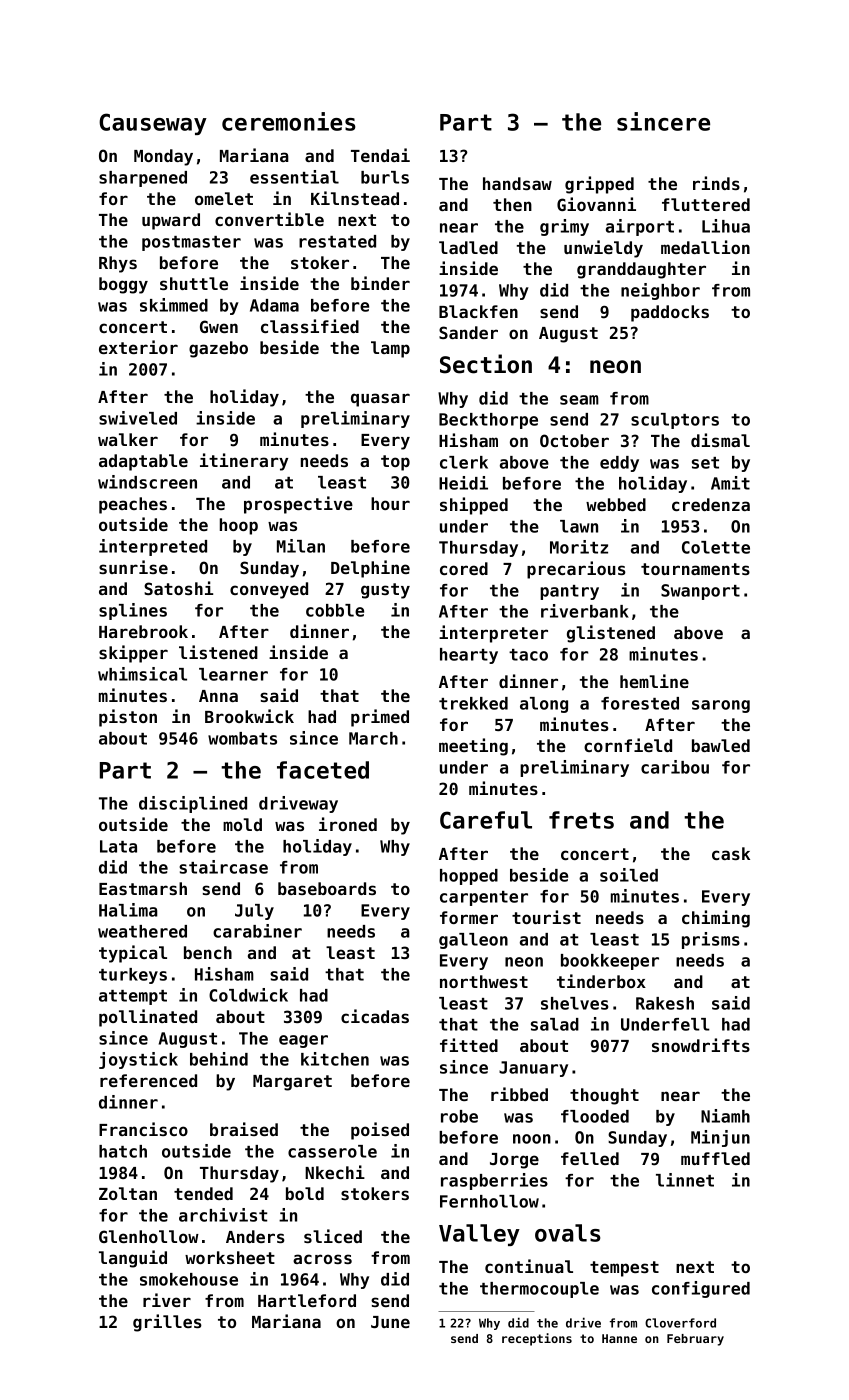  I want to click on tended, so click(203, 1193).
